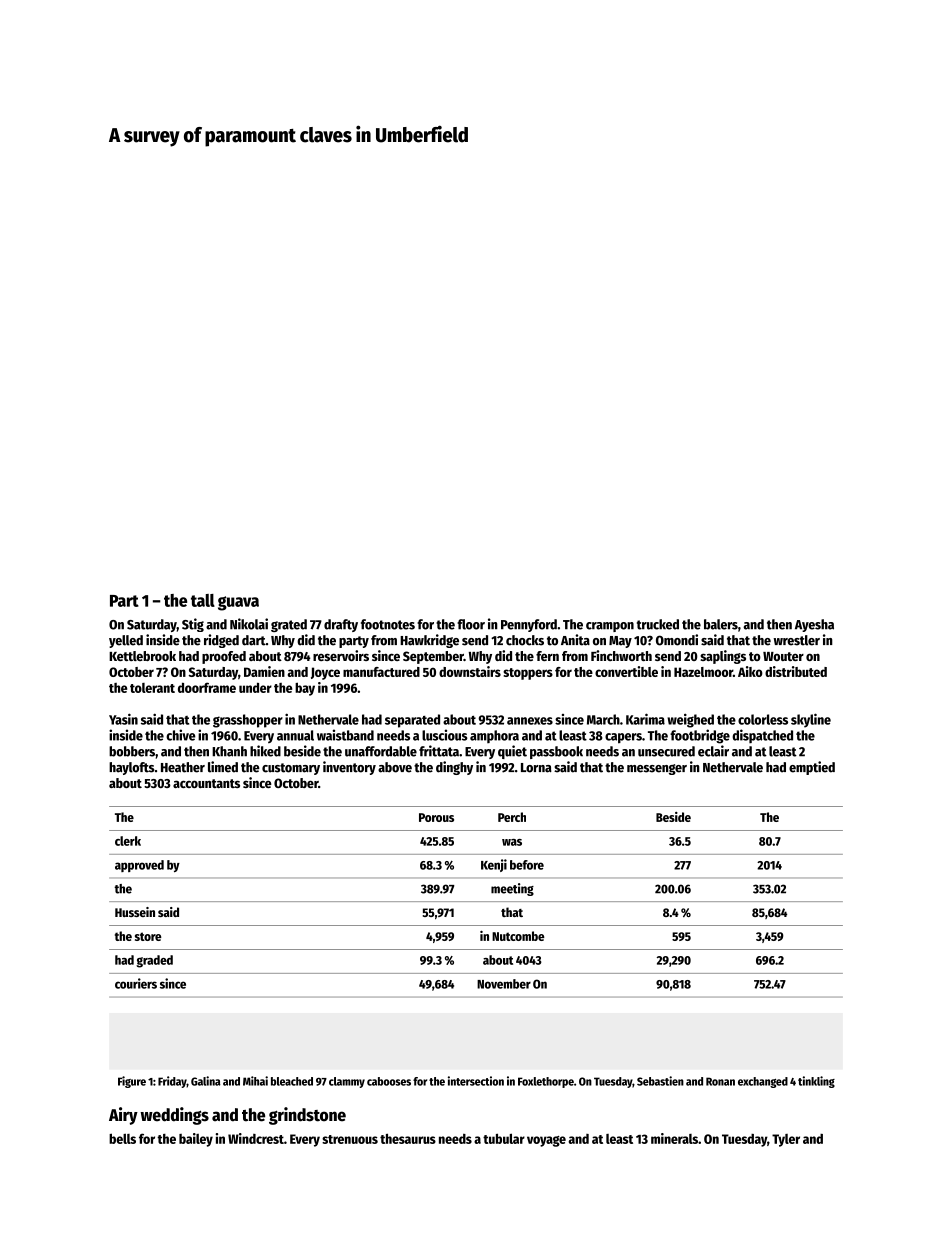  What do you see at coordinates (518, 936) in the screenshot?
I see `Nutcombe` at bounding box center [518, 936].
